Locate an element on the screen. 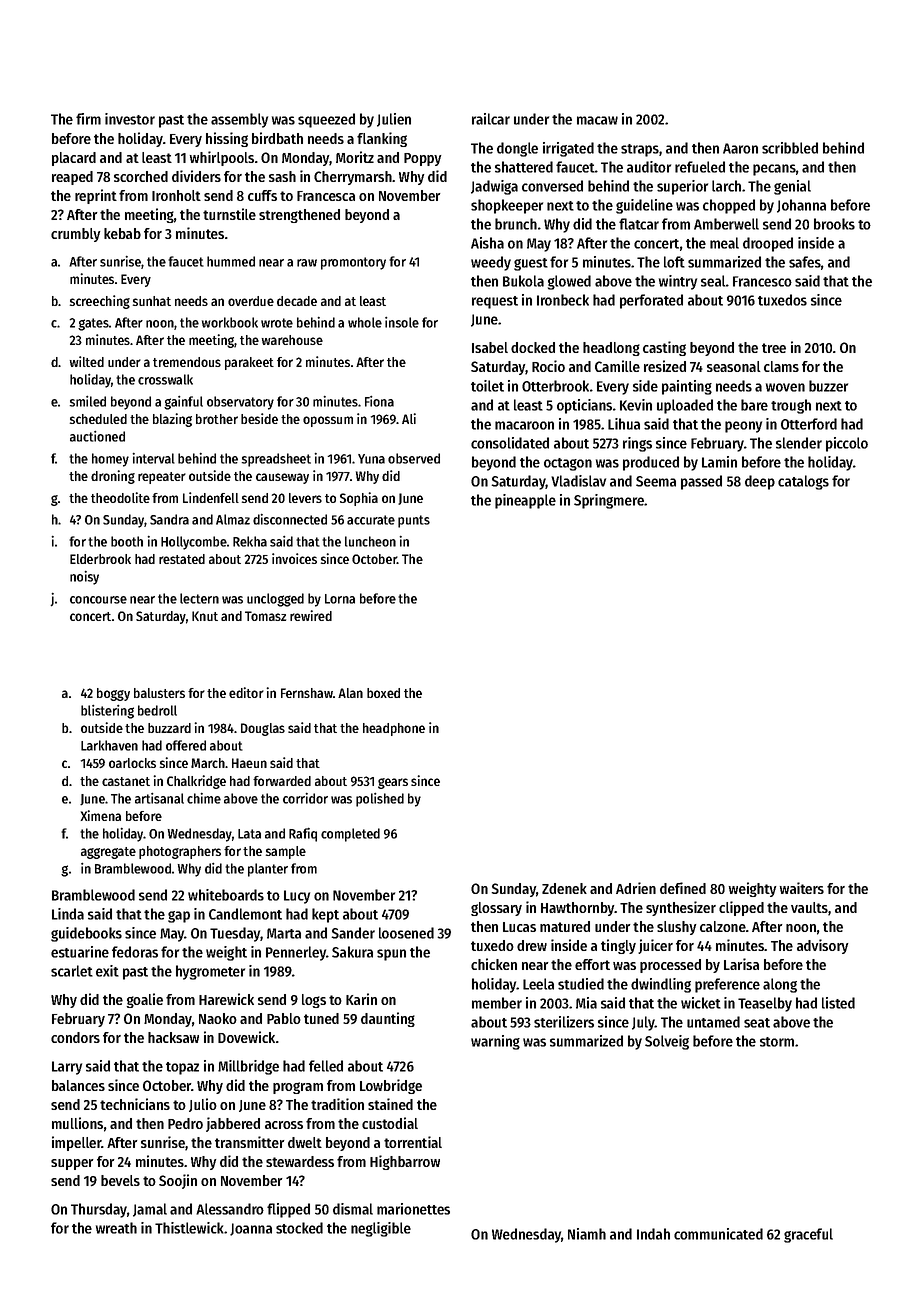 This screenshot has width=924, height=1308. painting is located at coordinates (687, 387).
